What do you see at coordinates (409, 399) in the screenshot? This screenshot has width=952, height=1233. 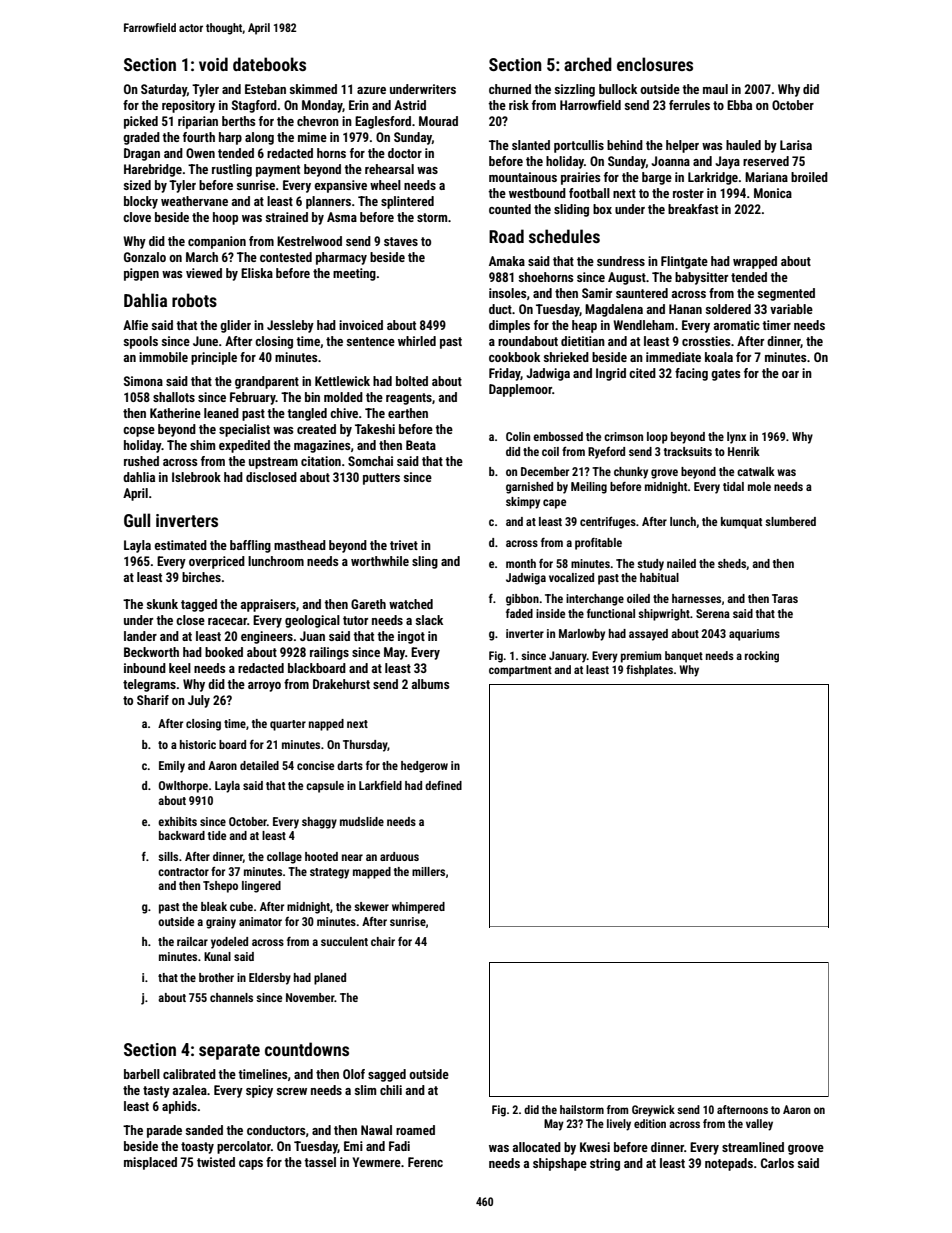 I see `reagents` at bounding box center [409, 399].
